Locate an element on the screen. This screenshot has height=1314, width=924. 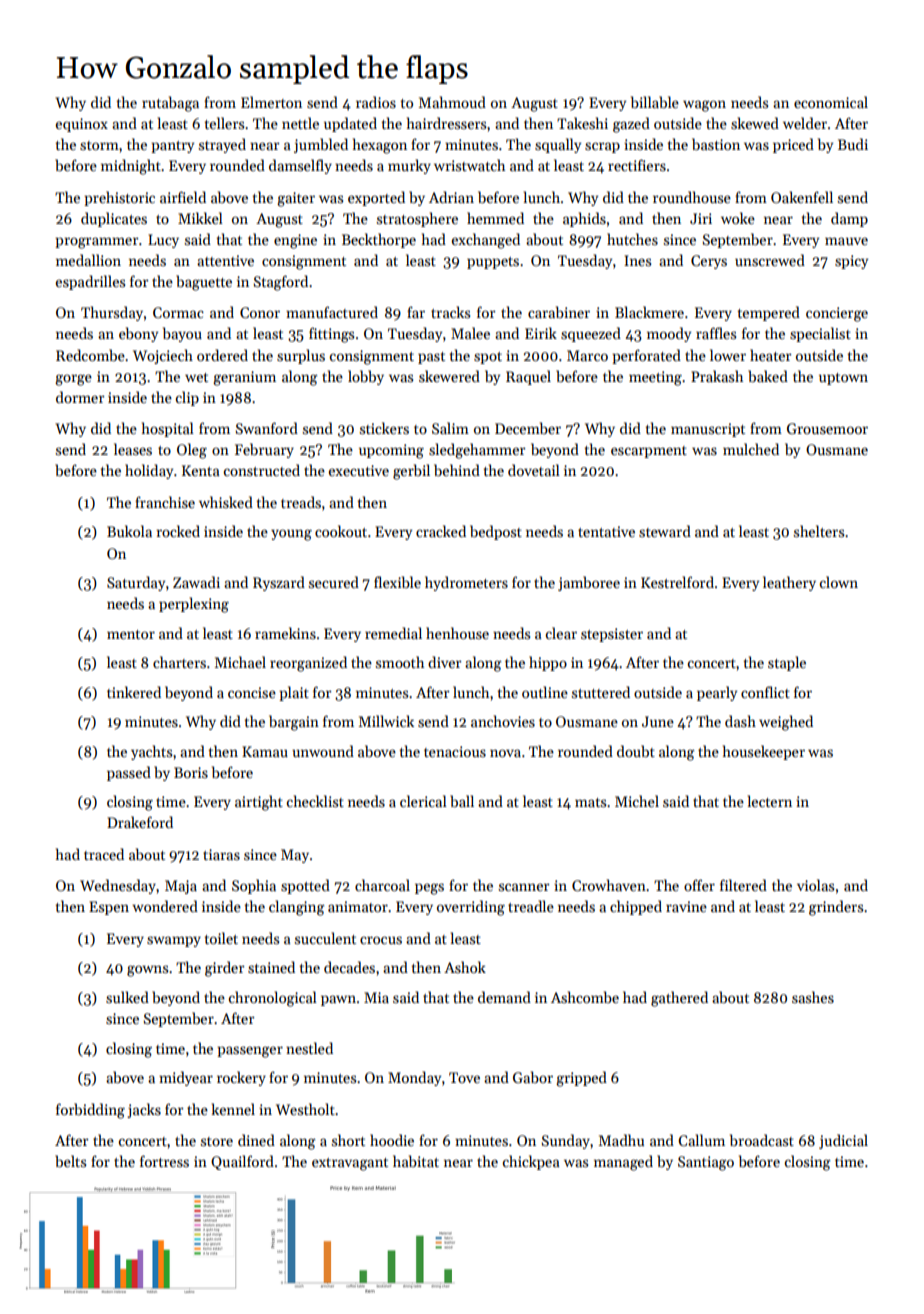
franchise is located at coordinates (165, 502).
